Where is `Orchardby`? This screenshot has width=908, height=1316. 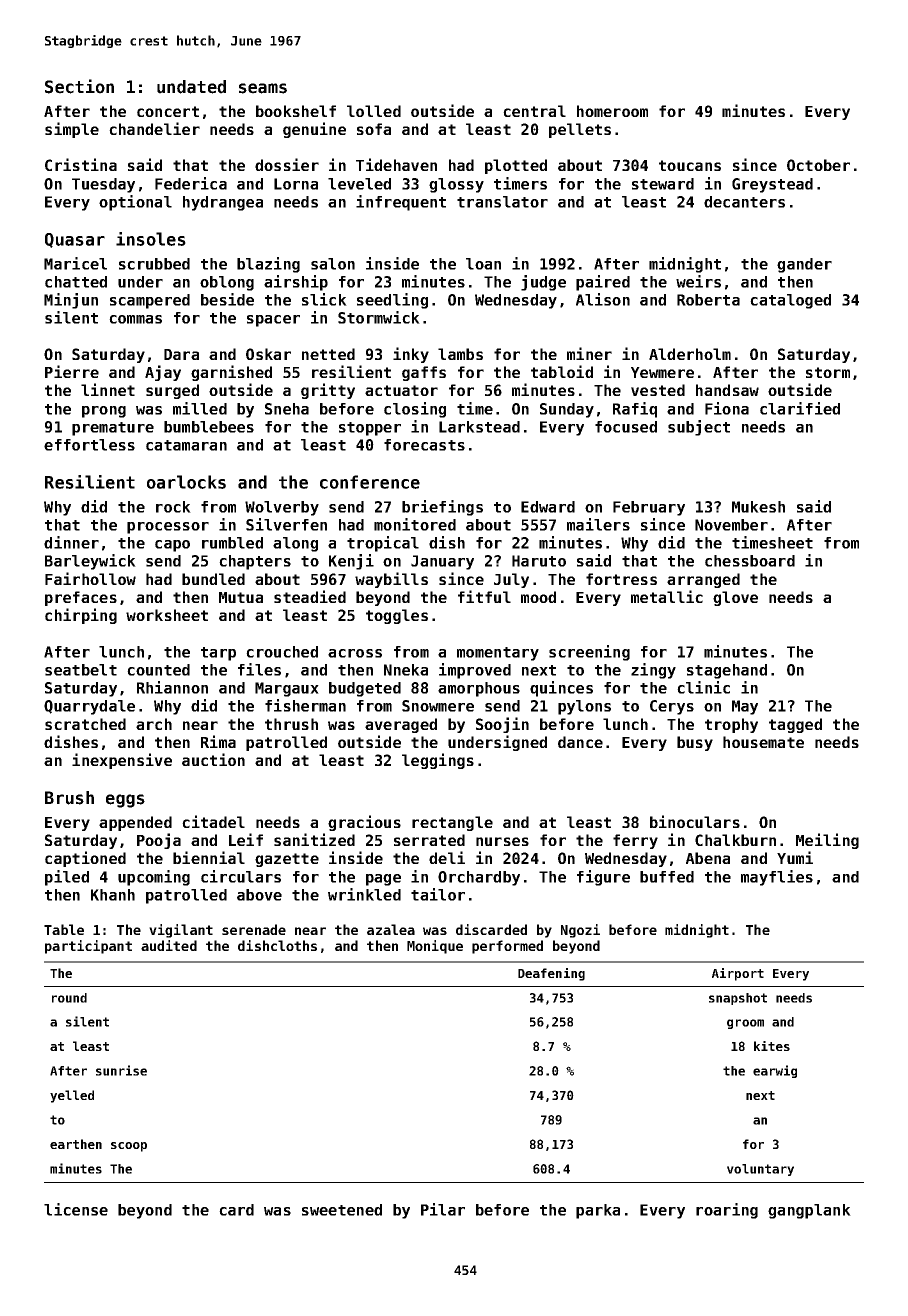
Orchardby is located at coordinates (479, 878).
